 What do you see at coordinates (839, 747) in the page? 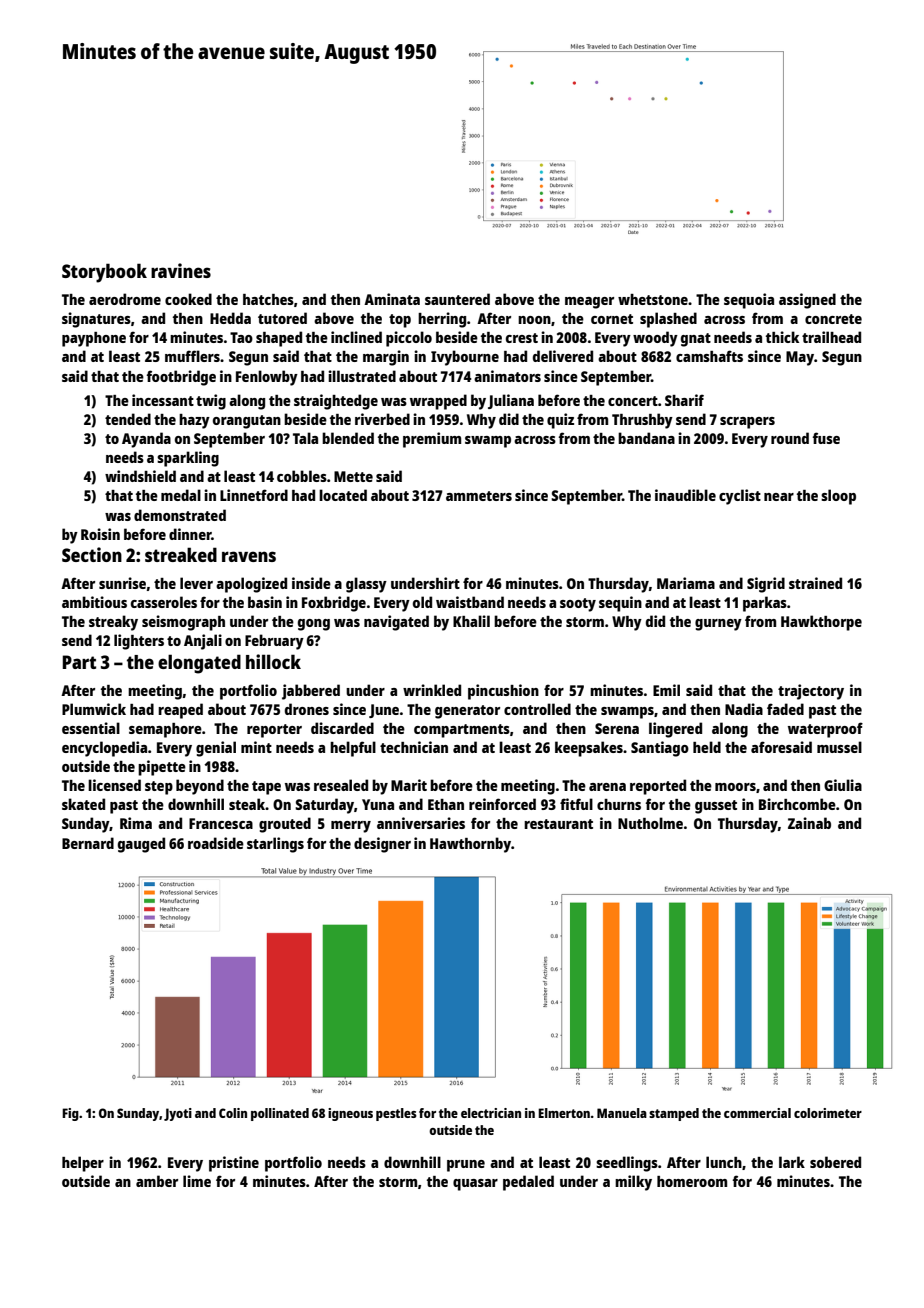
I see `mussel` at bounding box center [839, 747].
